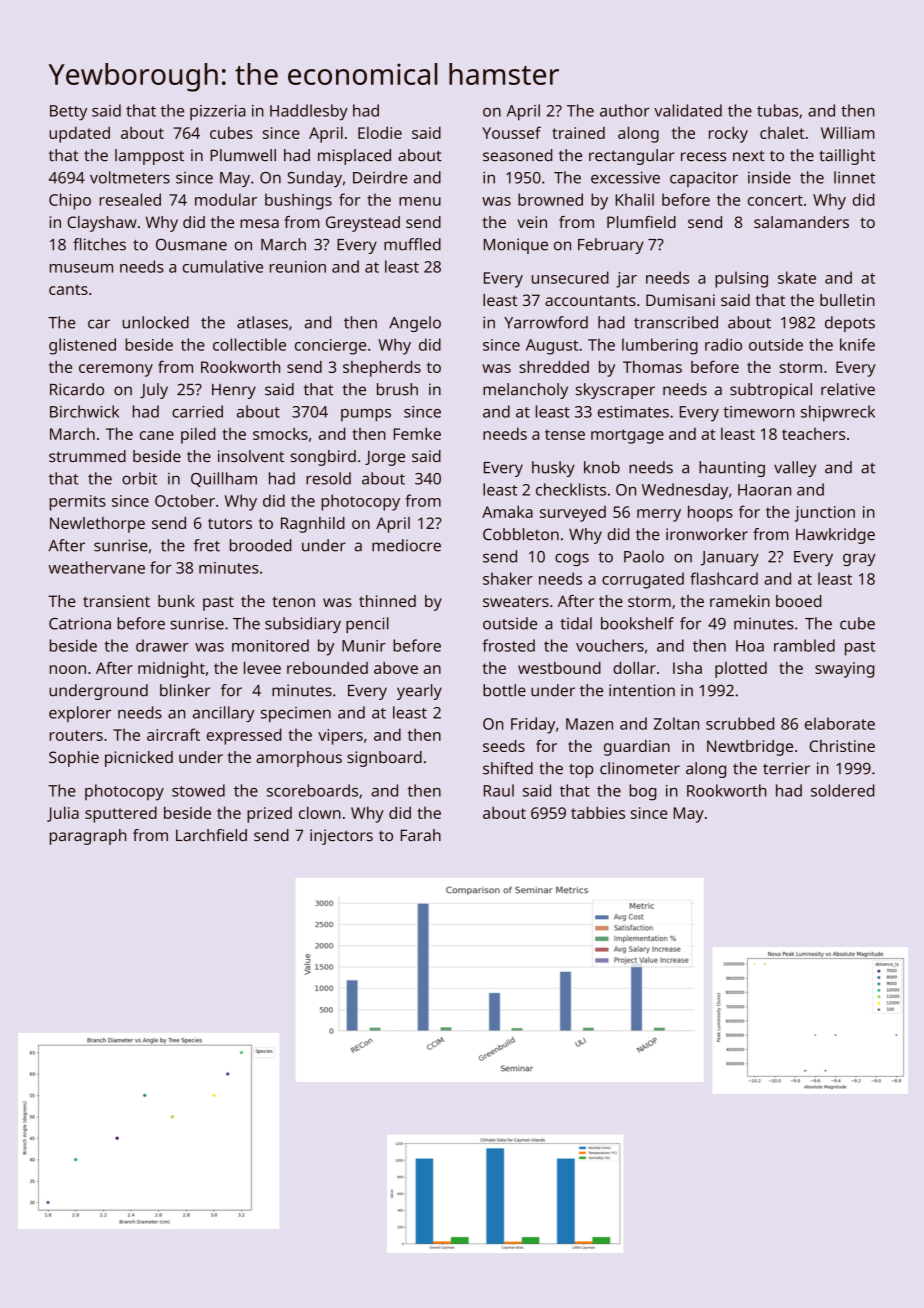 Image resolution: width=924 pixels, height=1308 pixels. What do you see at coordinates (218, 113) in the image?
I see `pizzeria` at bounding box center [218, 113].
